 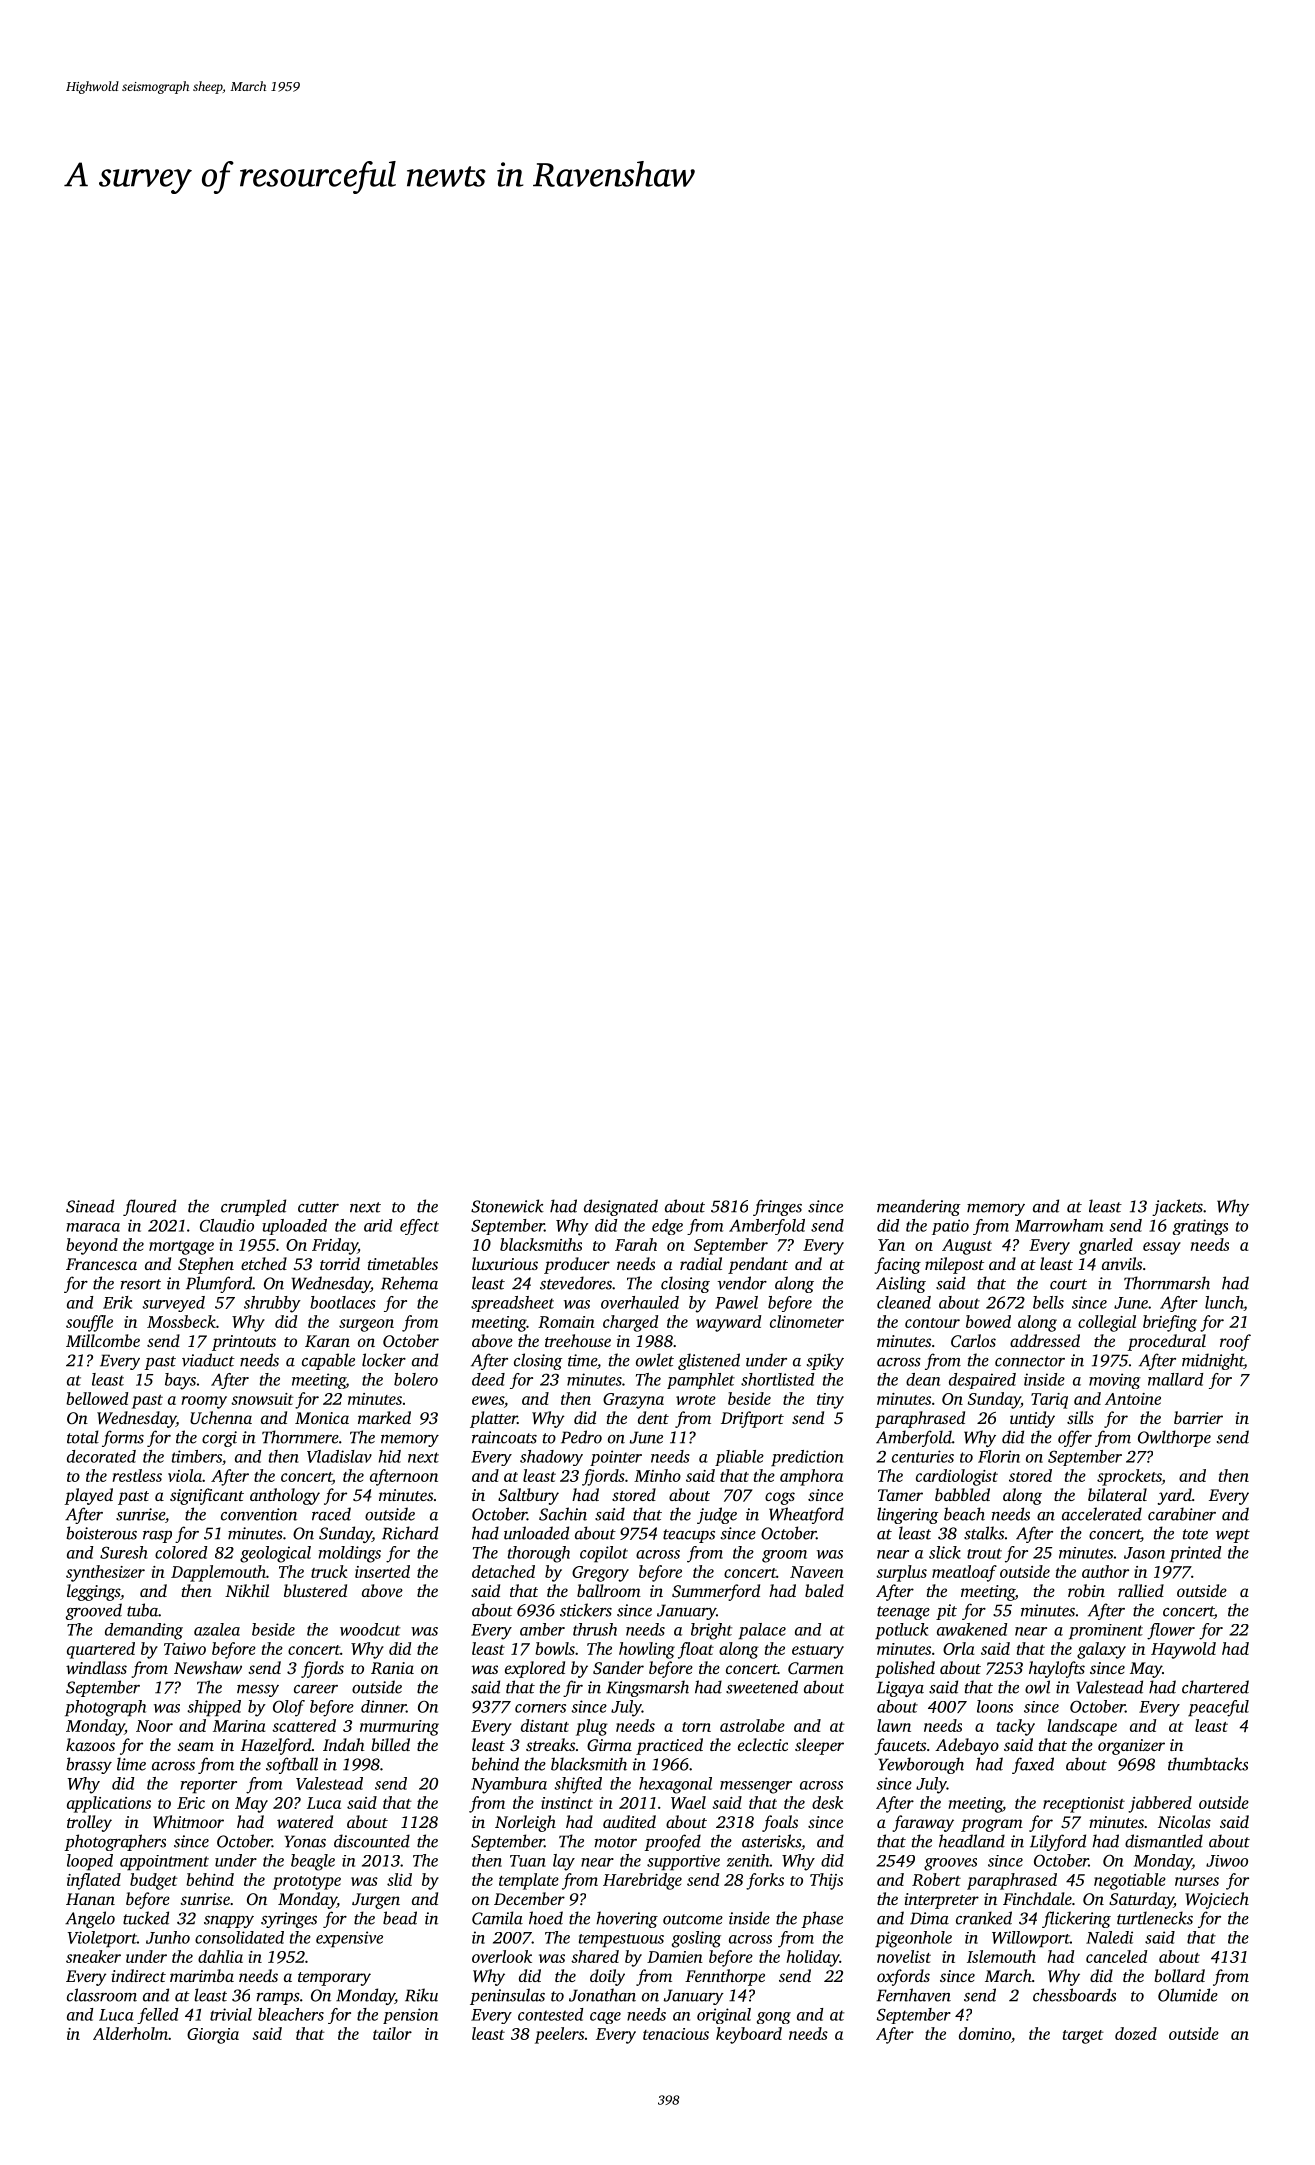 What do you see at coordinates (1215, 1687) in the page?
I see `chartered` at bounding box center [1215, 1687].
